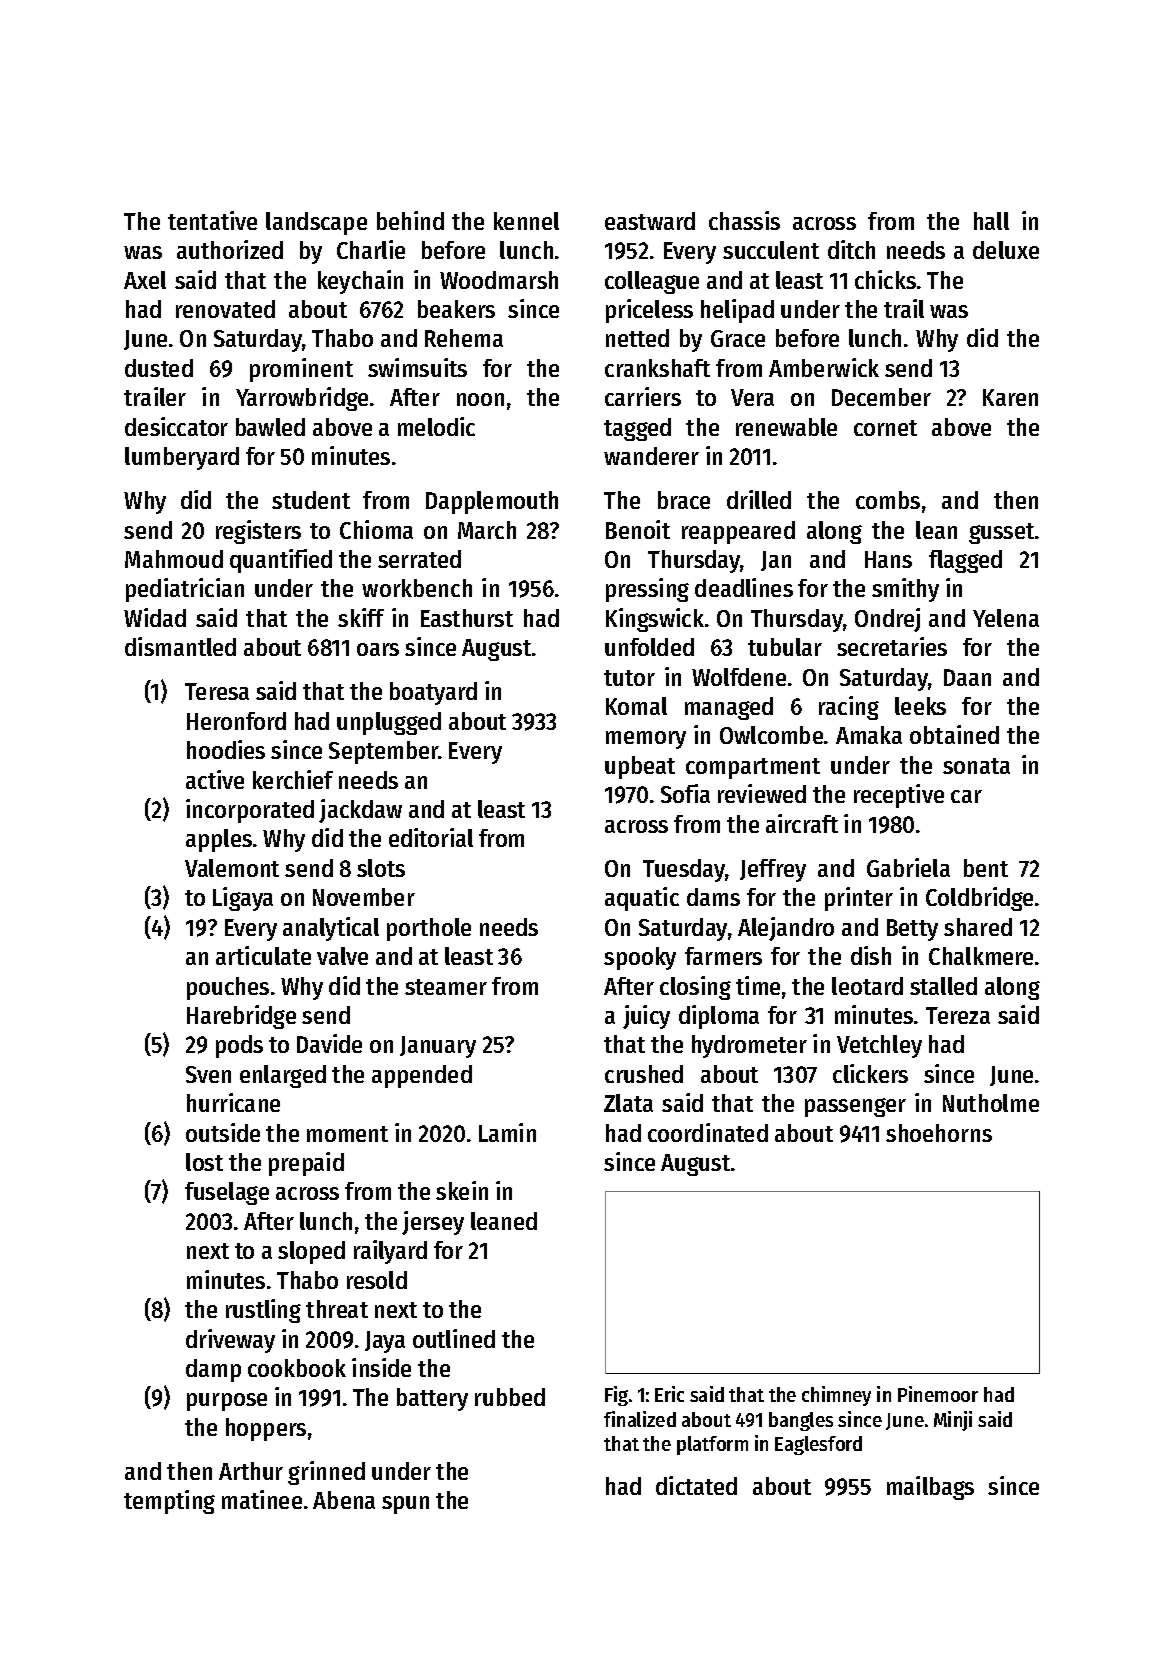 Image resolution: width=1165 pixels, height=1654 pixels. Describe the element at coordinates (885, 428) in the page. I see `cornet` at that location.
